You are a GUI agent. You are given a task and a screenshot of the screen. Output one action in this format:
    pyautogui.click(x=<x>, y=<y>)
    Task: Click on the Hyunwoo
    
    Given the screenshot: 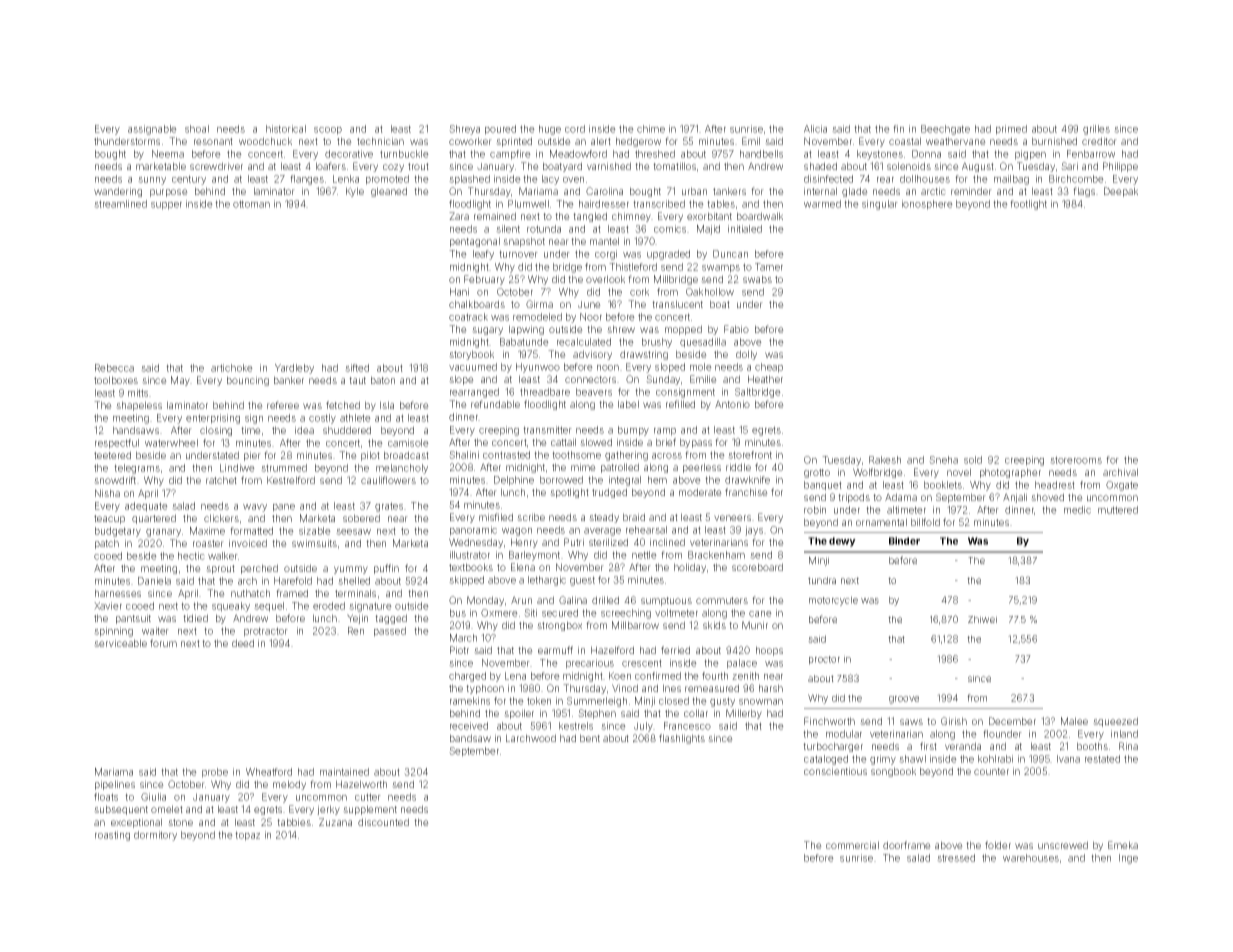 What is the action you would take?
    pyautogui.click(x=538, y=368)
